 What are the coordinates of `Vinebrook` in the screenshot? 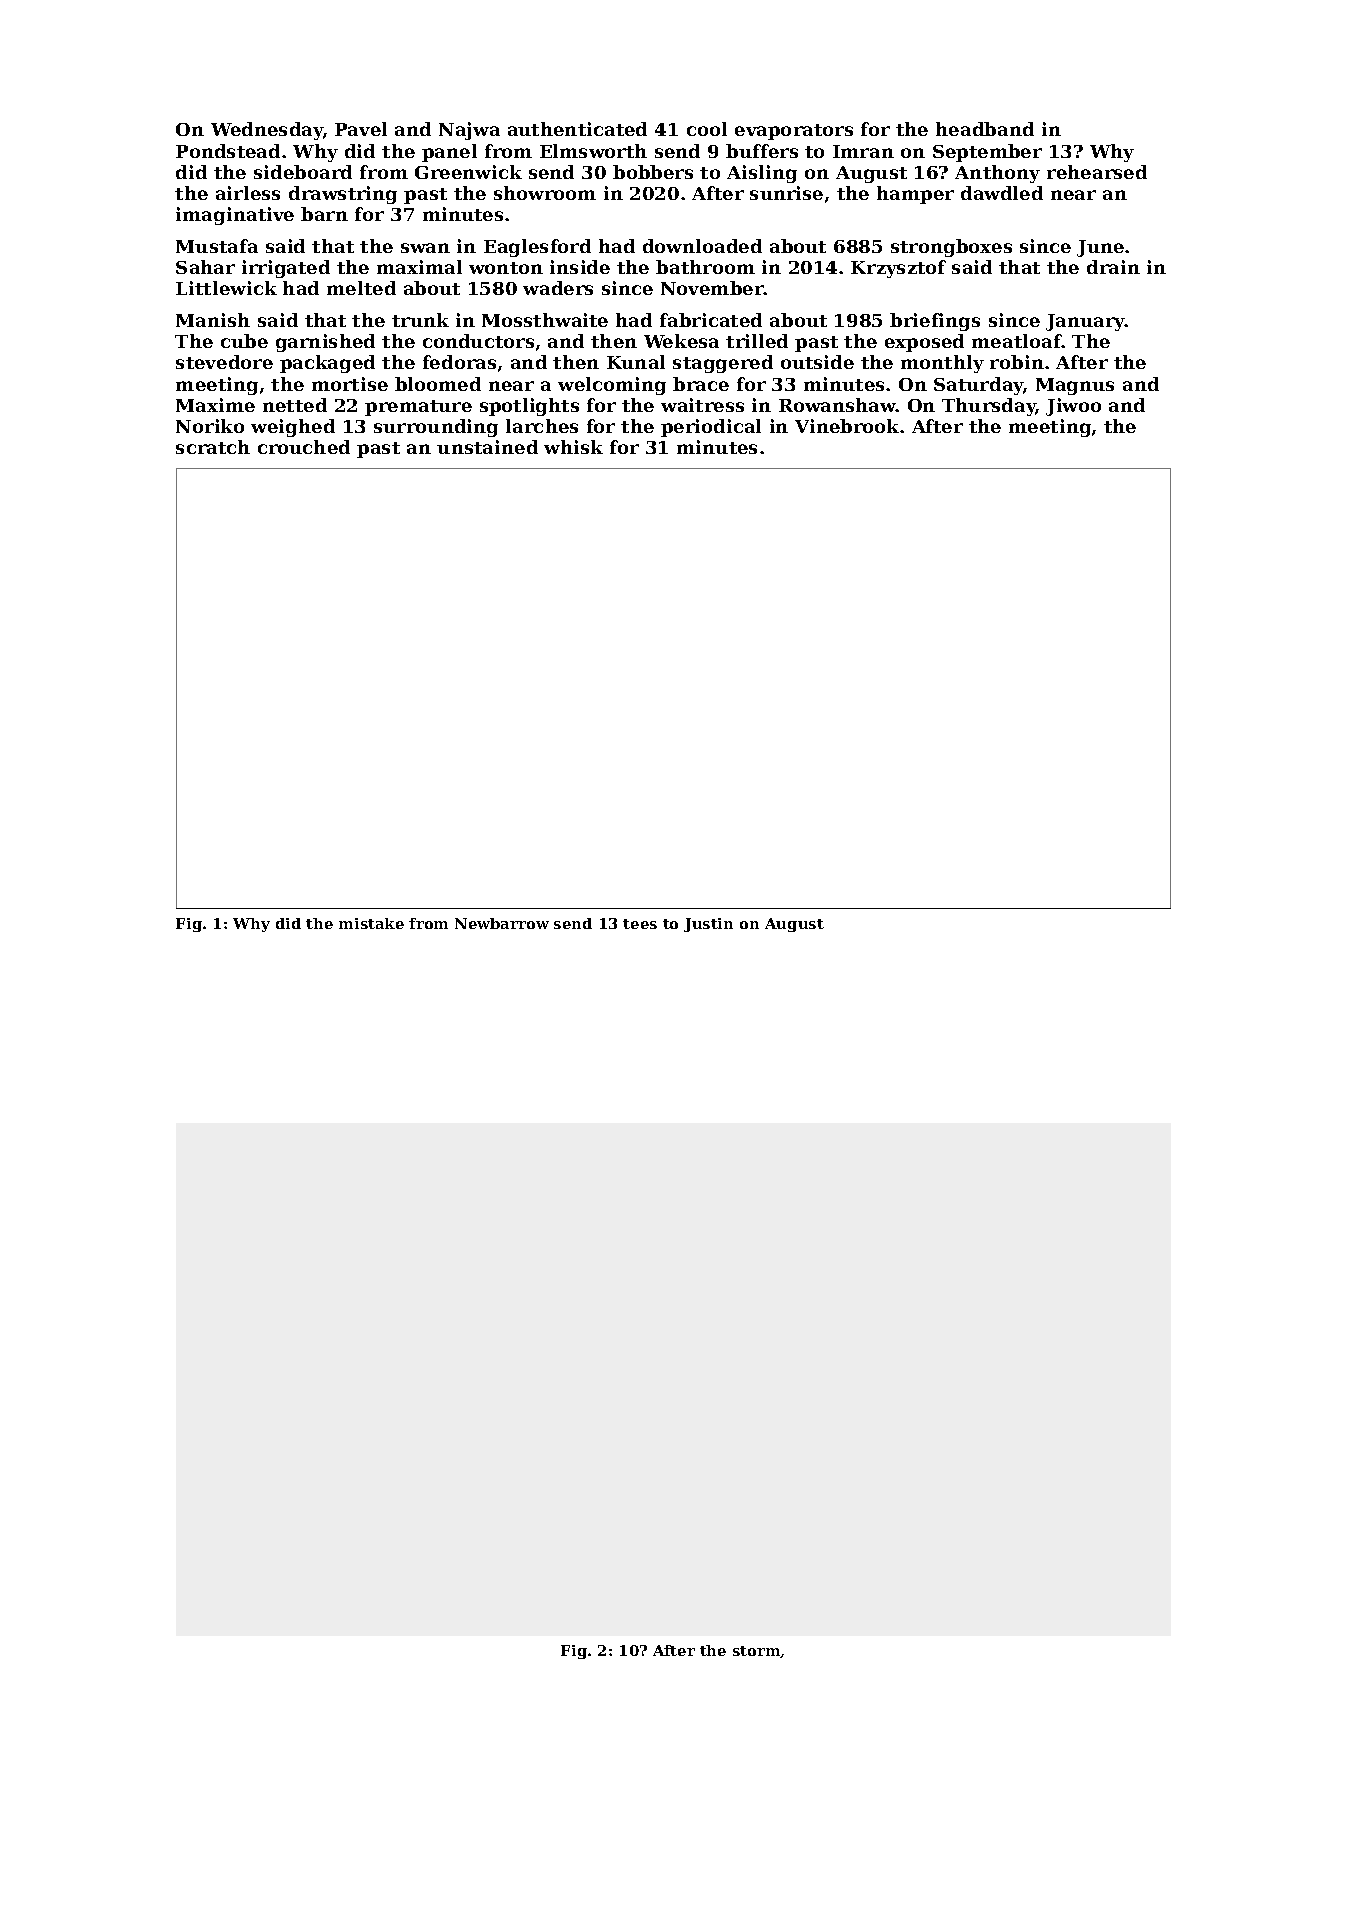 It's located at (847, 426).
